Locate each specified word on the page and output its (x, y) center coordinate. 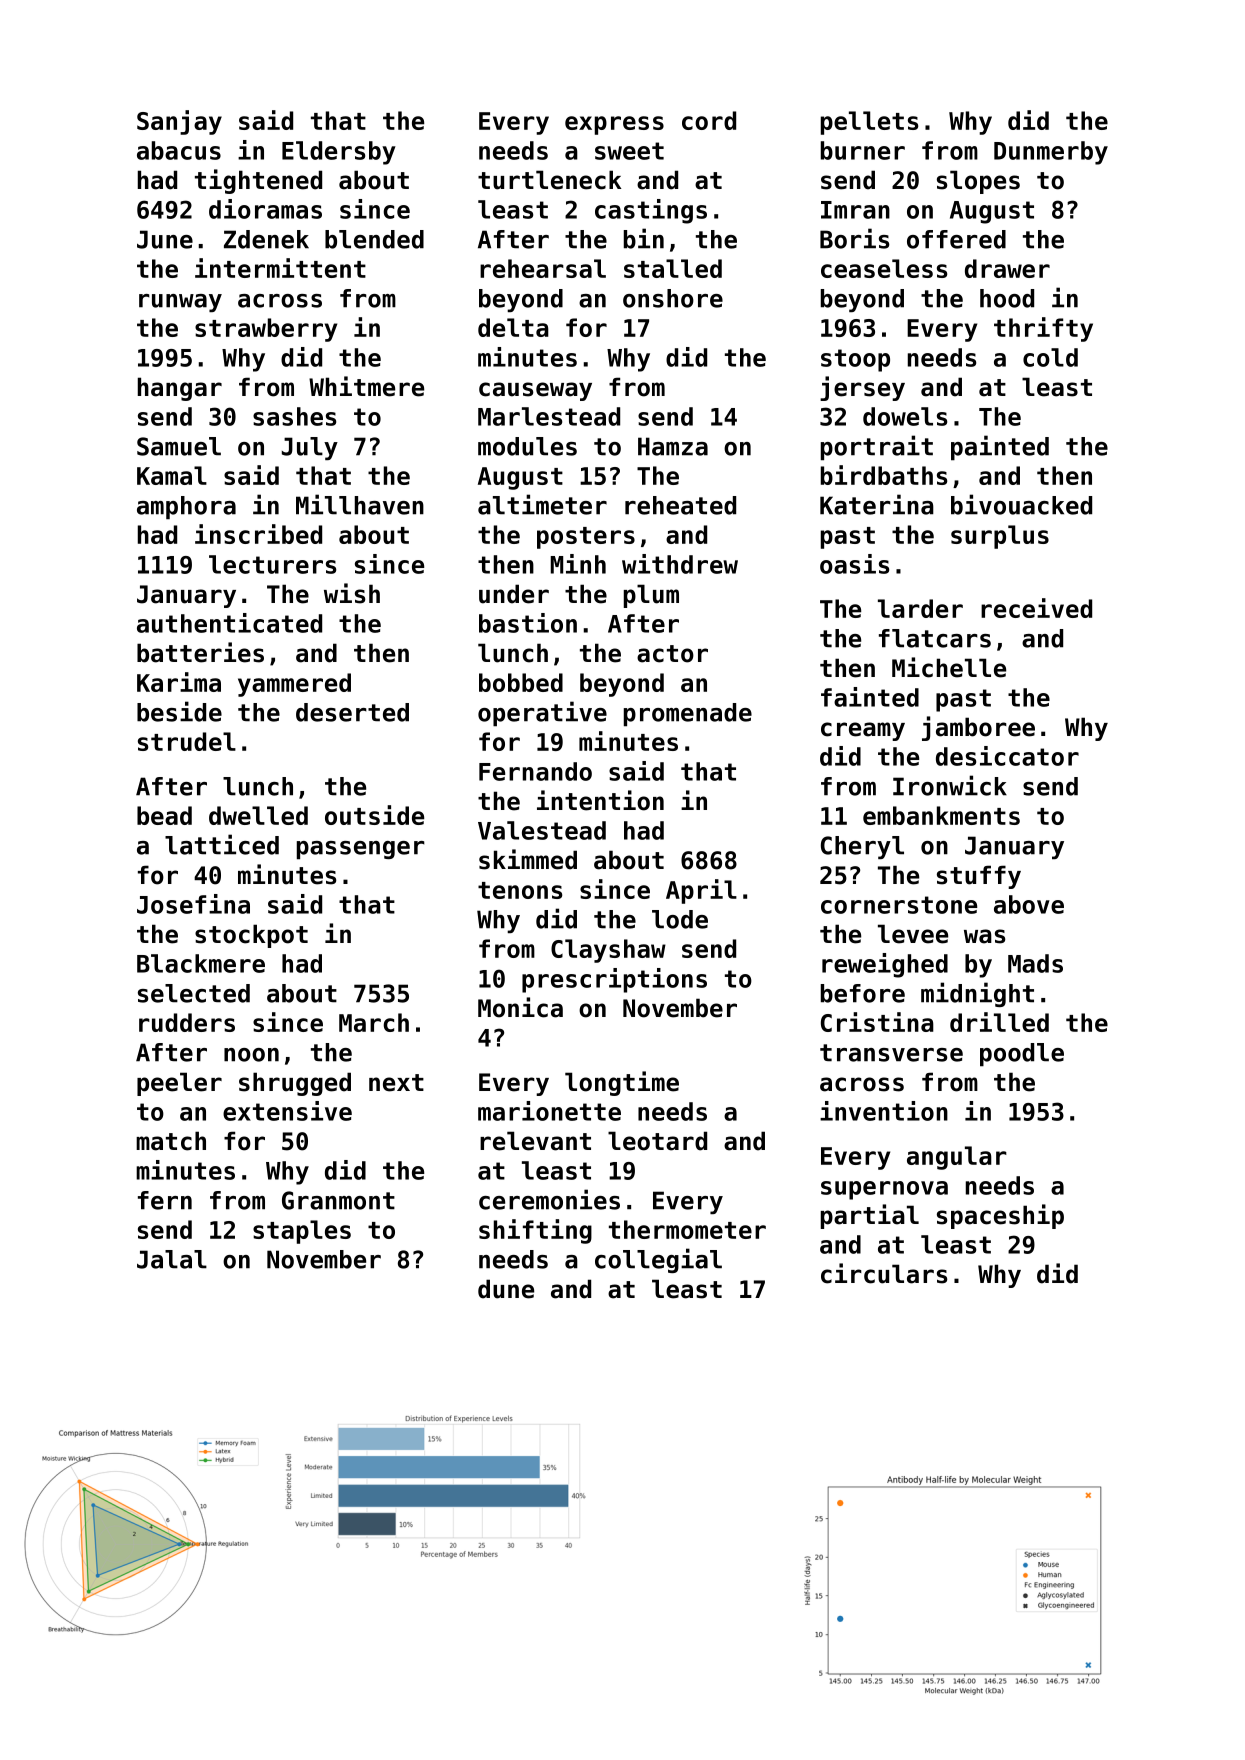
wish (352, 593)
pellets (869, 123)
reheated (680, 505)
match (171, 1141)
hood (1007, 298)
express (614, 125)
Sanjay (179, 122)
